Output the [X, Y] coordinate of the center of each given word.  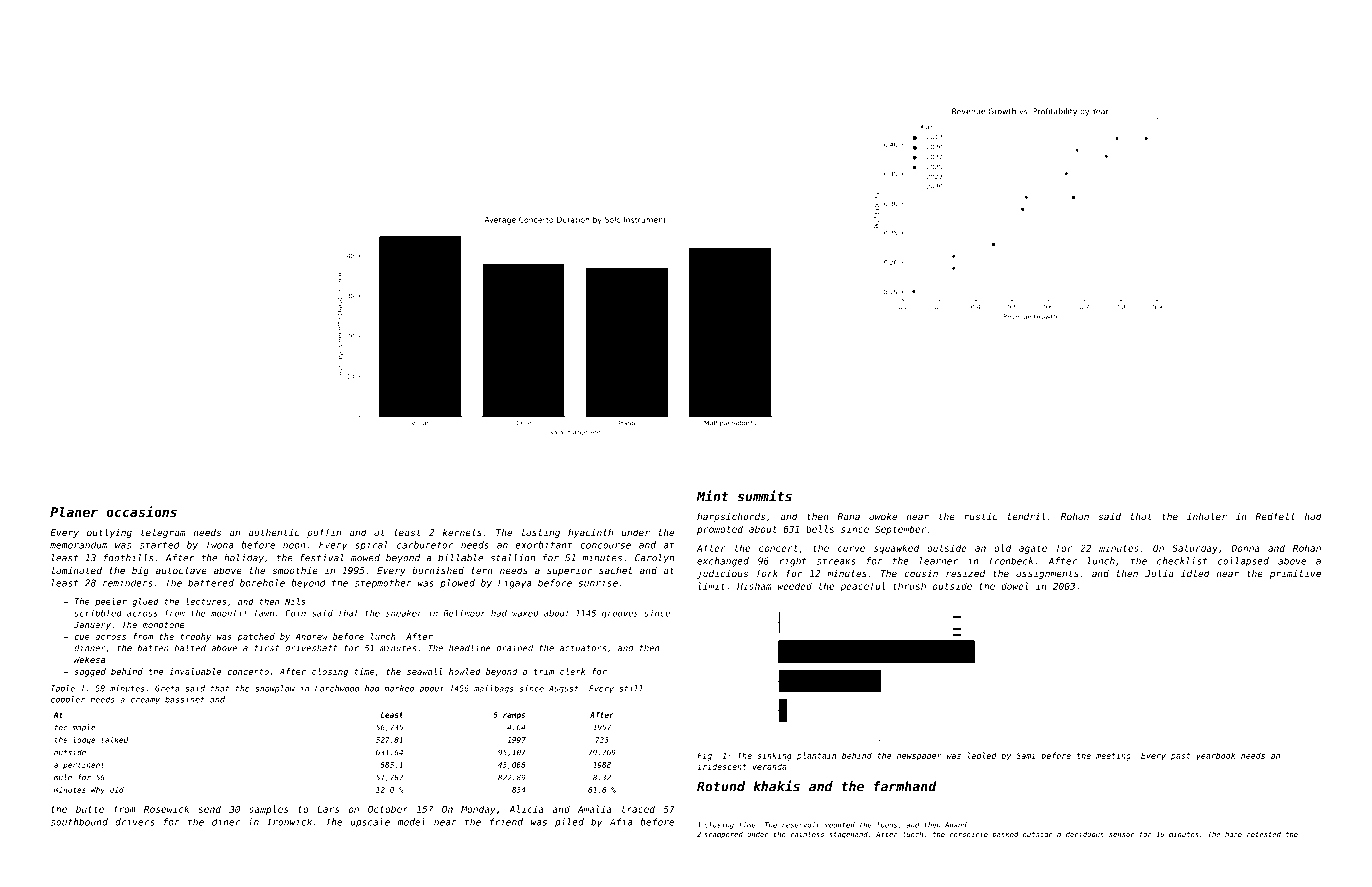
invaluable [195, 671]
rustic [981, 516]
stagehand [848, 835]
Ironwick [289, 822]
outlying [109, 533]
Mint [713, 496]
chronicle [969, 834]
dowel [1015, 586]
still [631, 688]
